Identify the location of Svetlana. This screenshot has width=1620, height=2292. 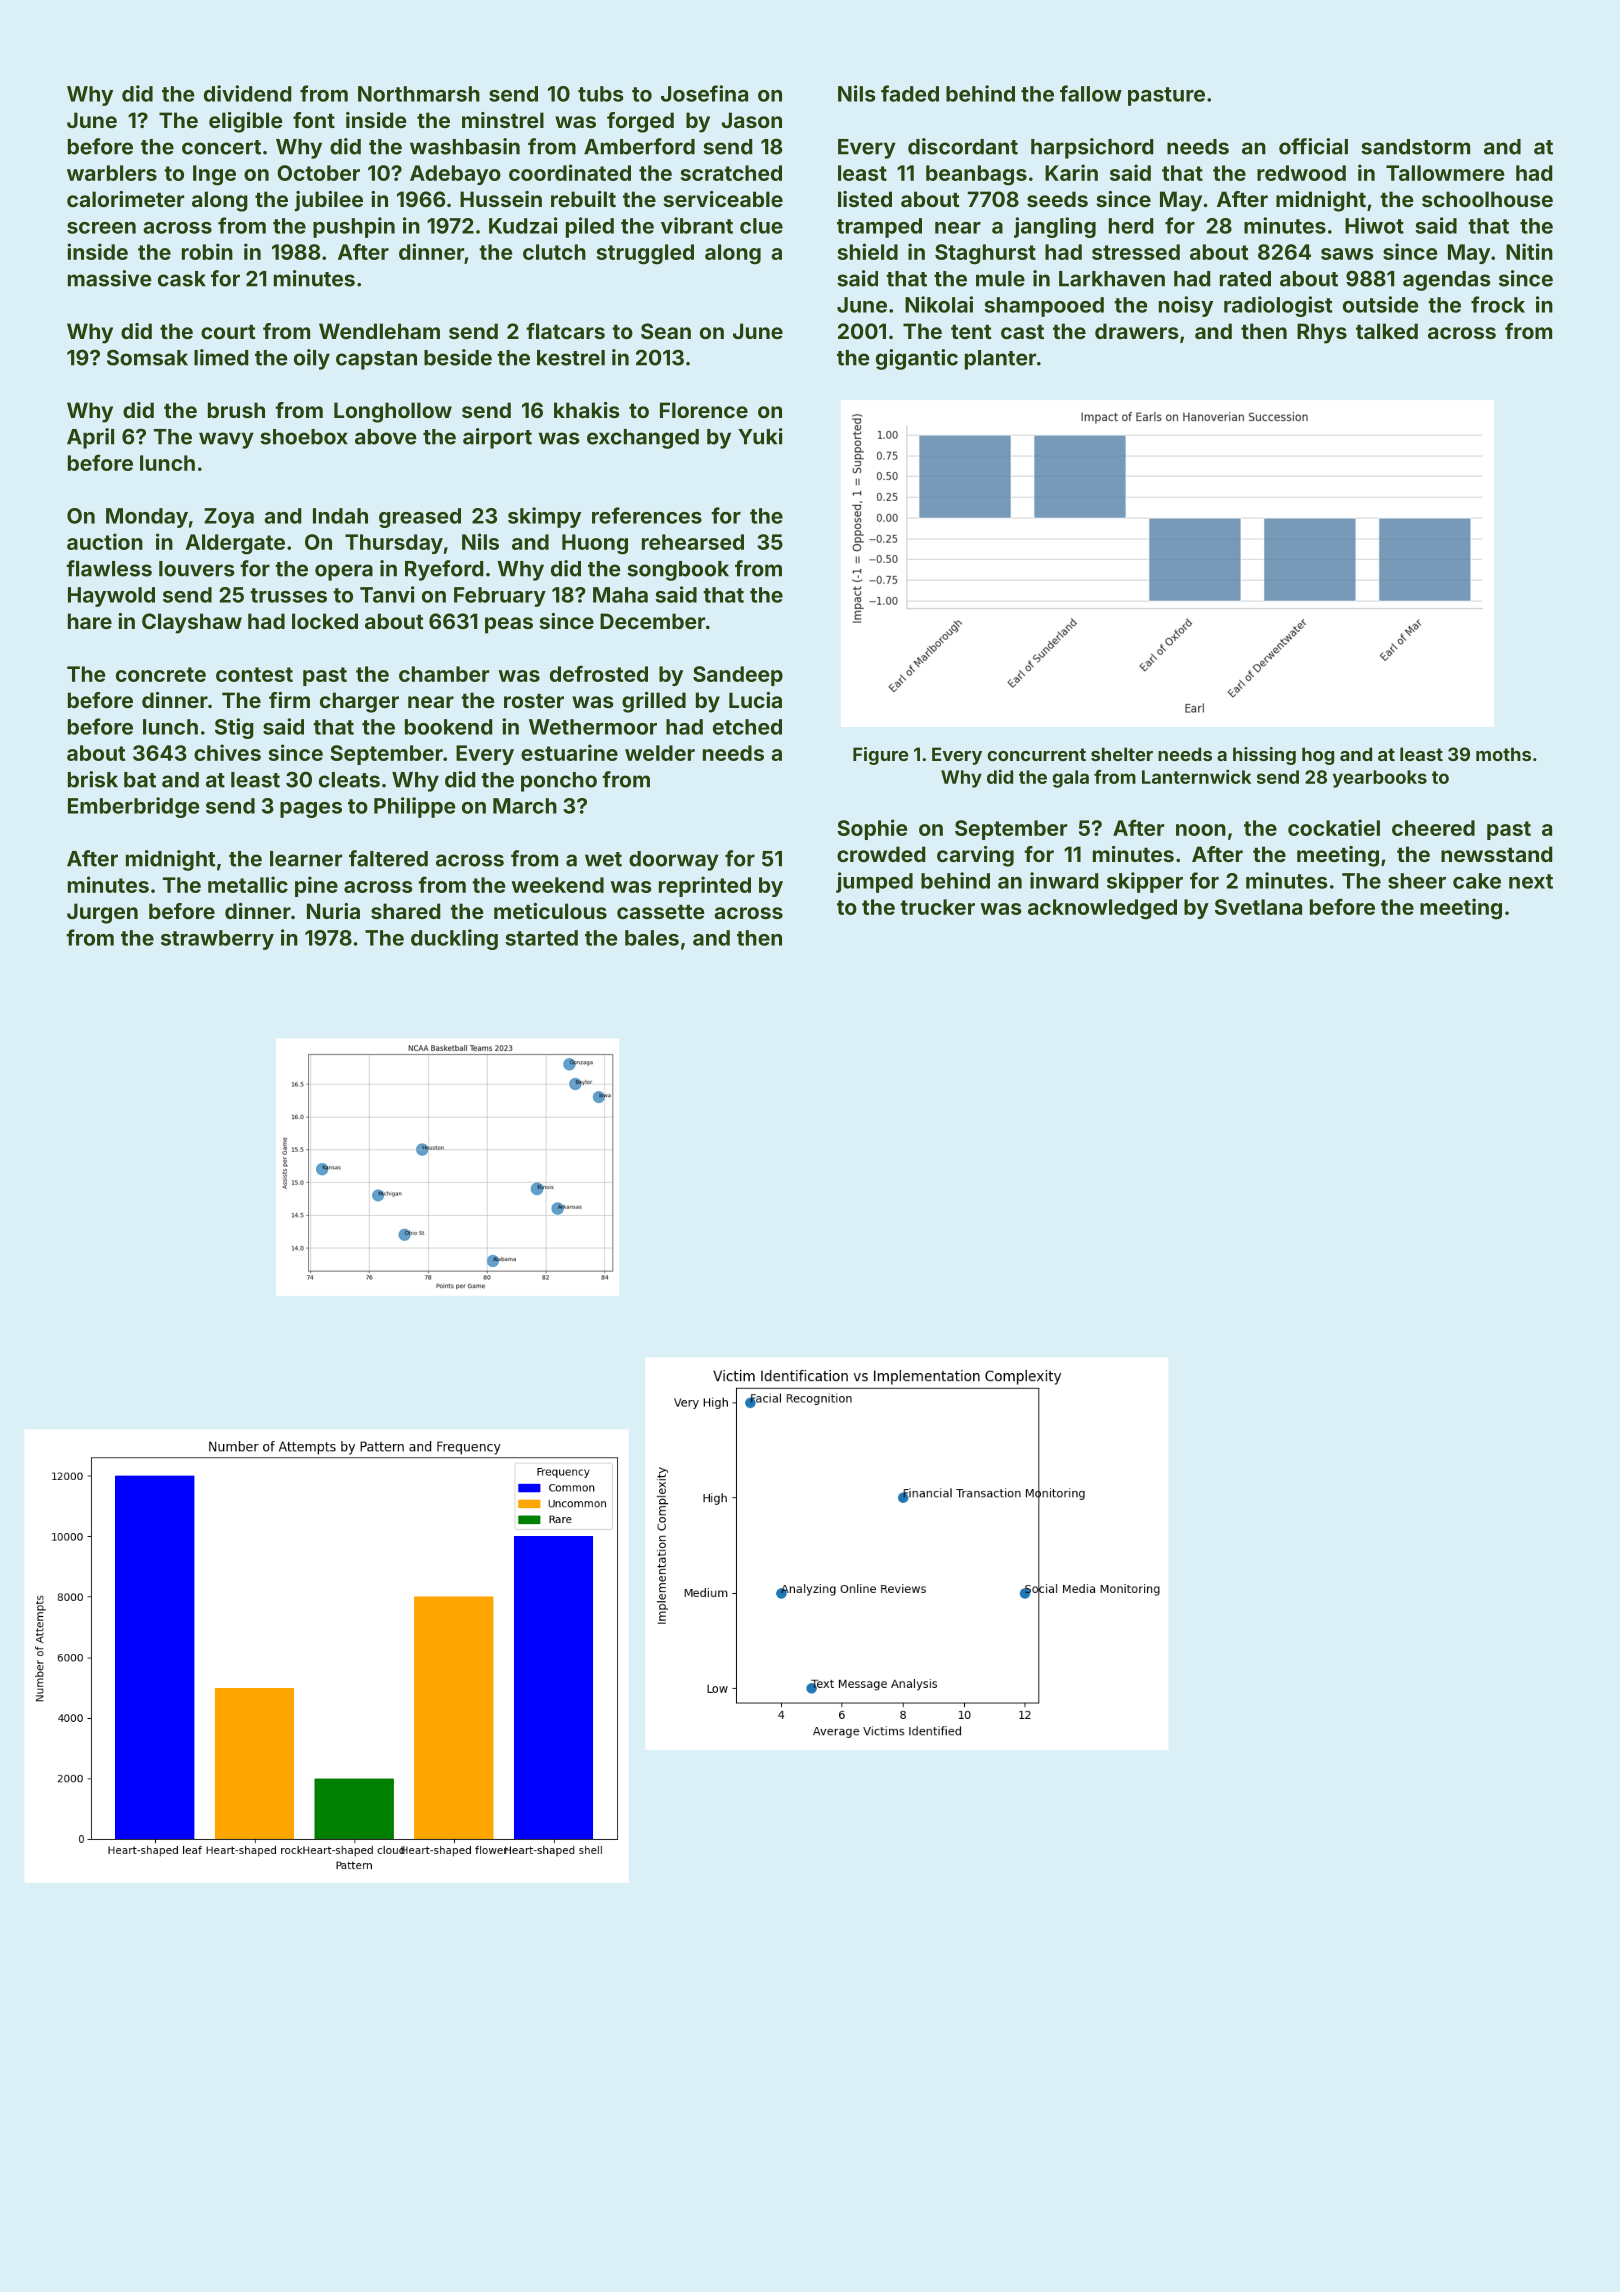
(1258, 907).
